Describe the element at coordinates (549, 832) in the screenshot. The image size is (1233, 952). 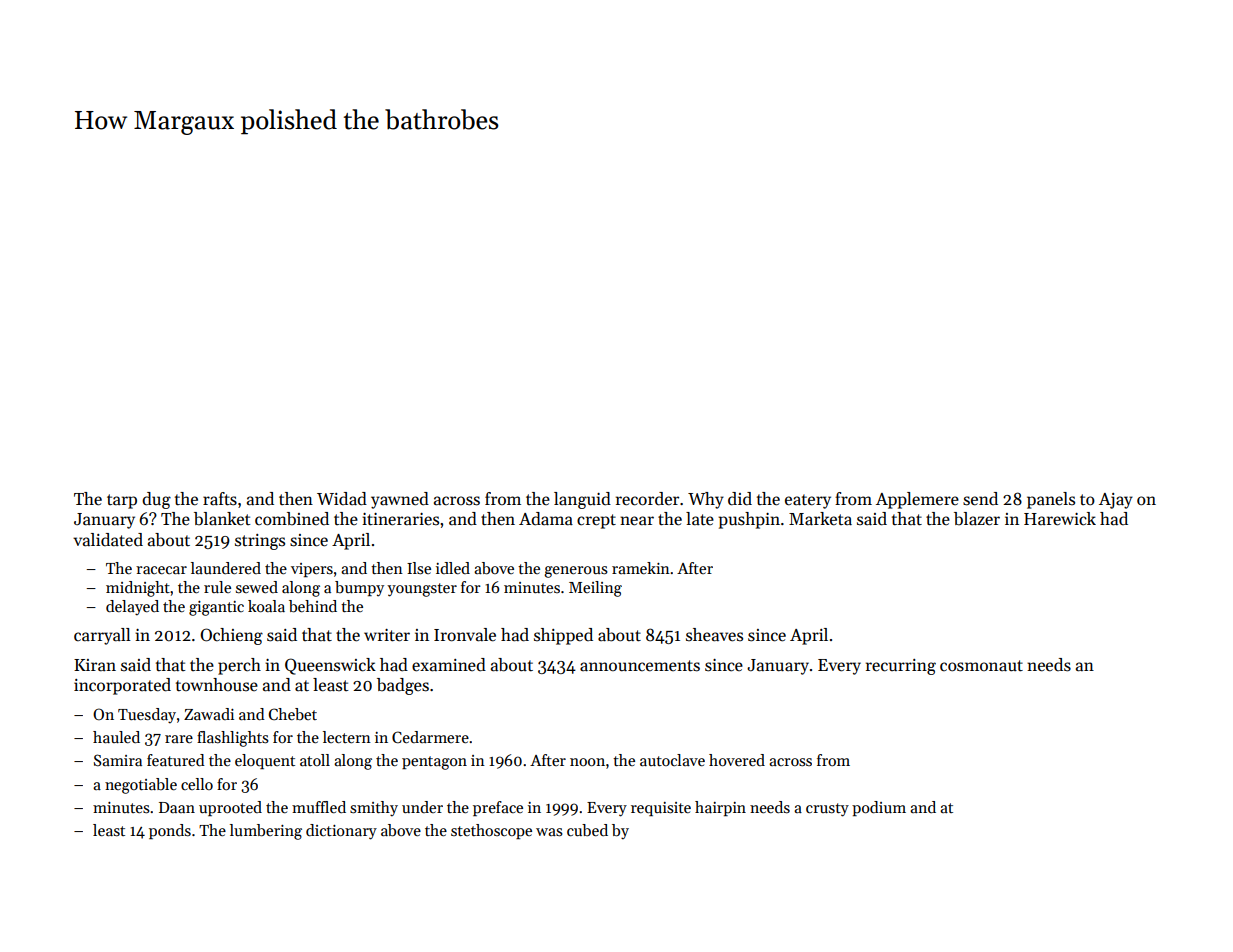
I see `was` at that location.
